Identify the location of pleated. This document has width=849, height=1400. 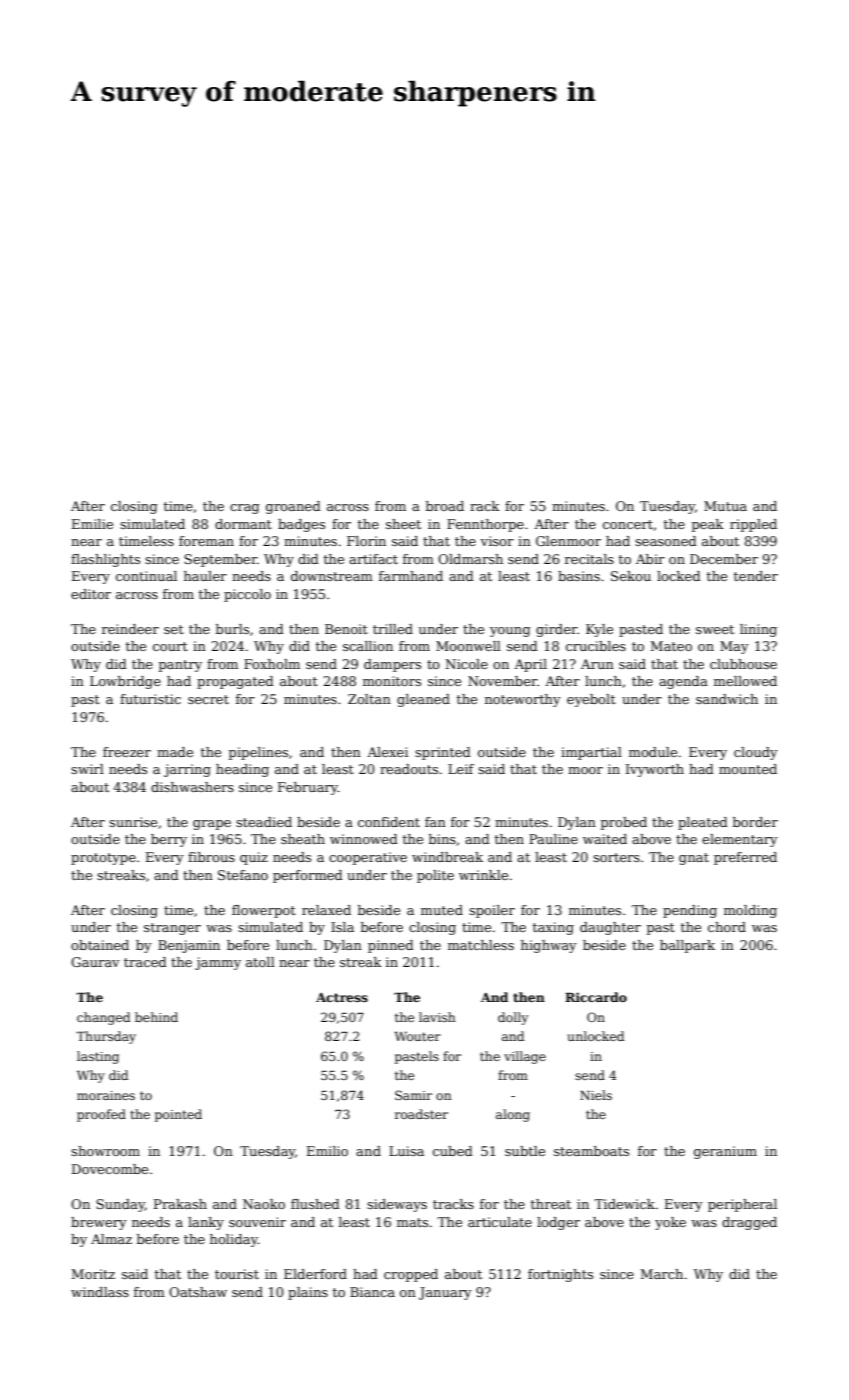
(703, 823).
